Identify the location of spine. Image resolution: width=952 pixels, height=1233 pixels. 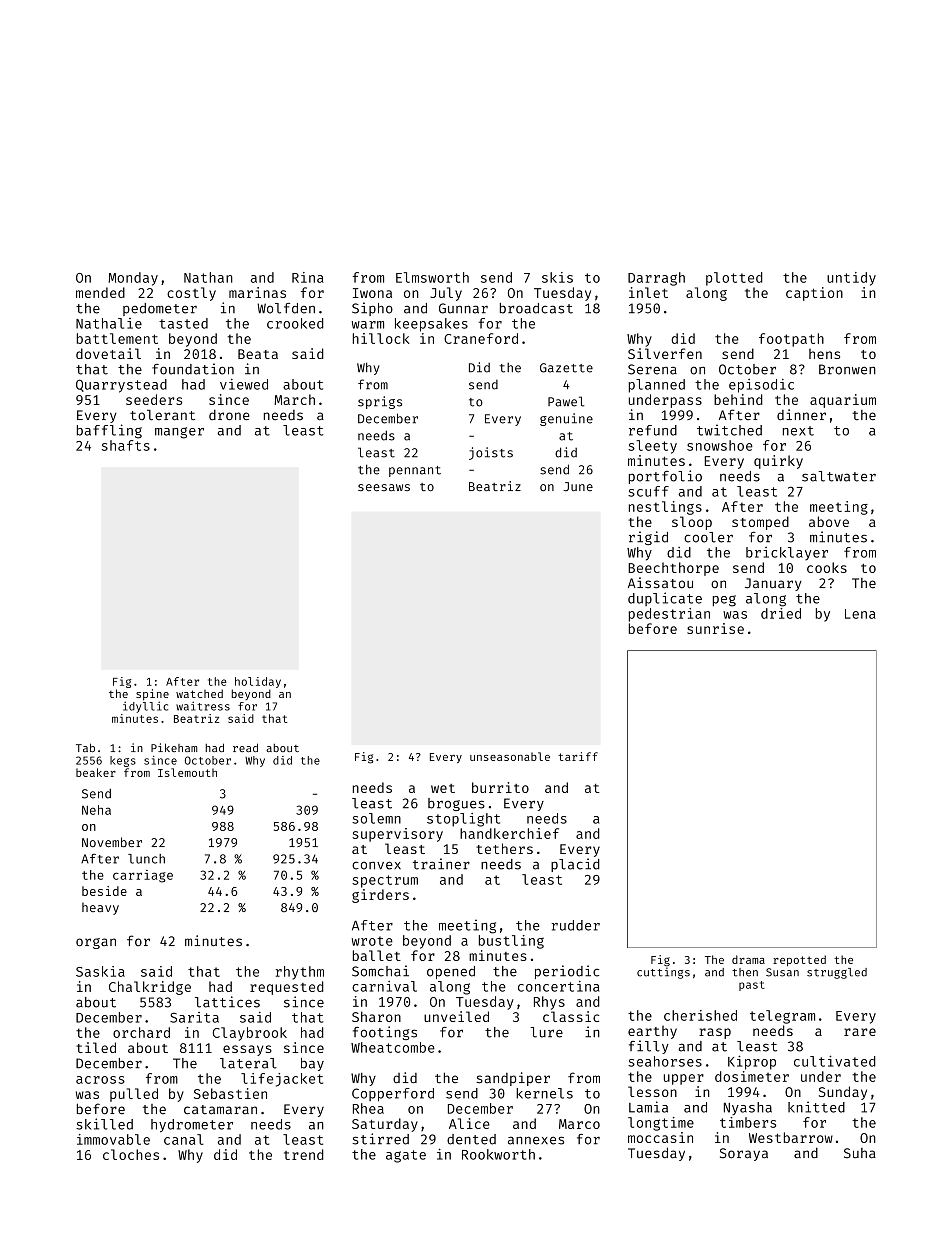
(152, 695).
